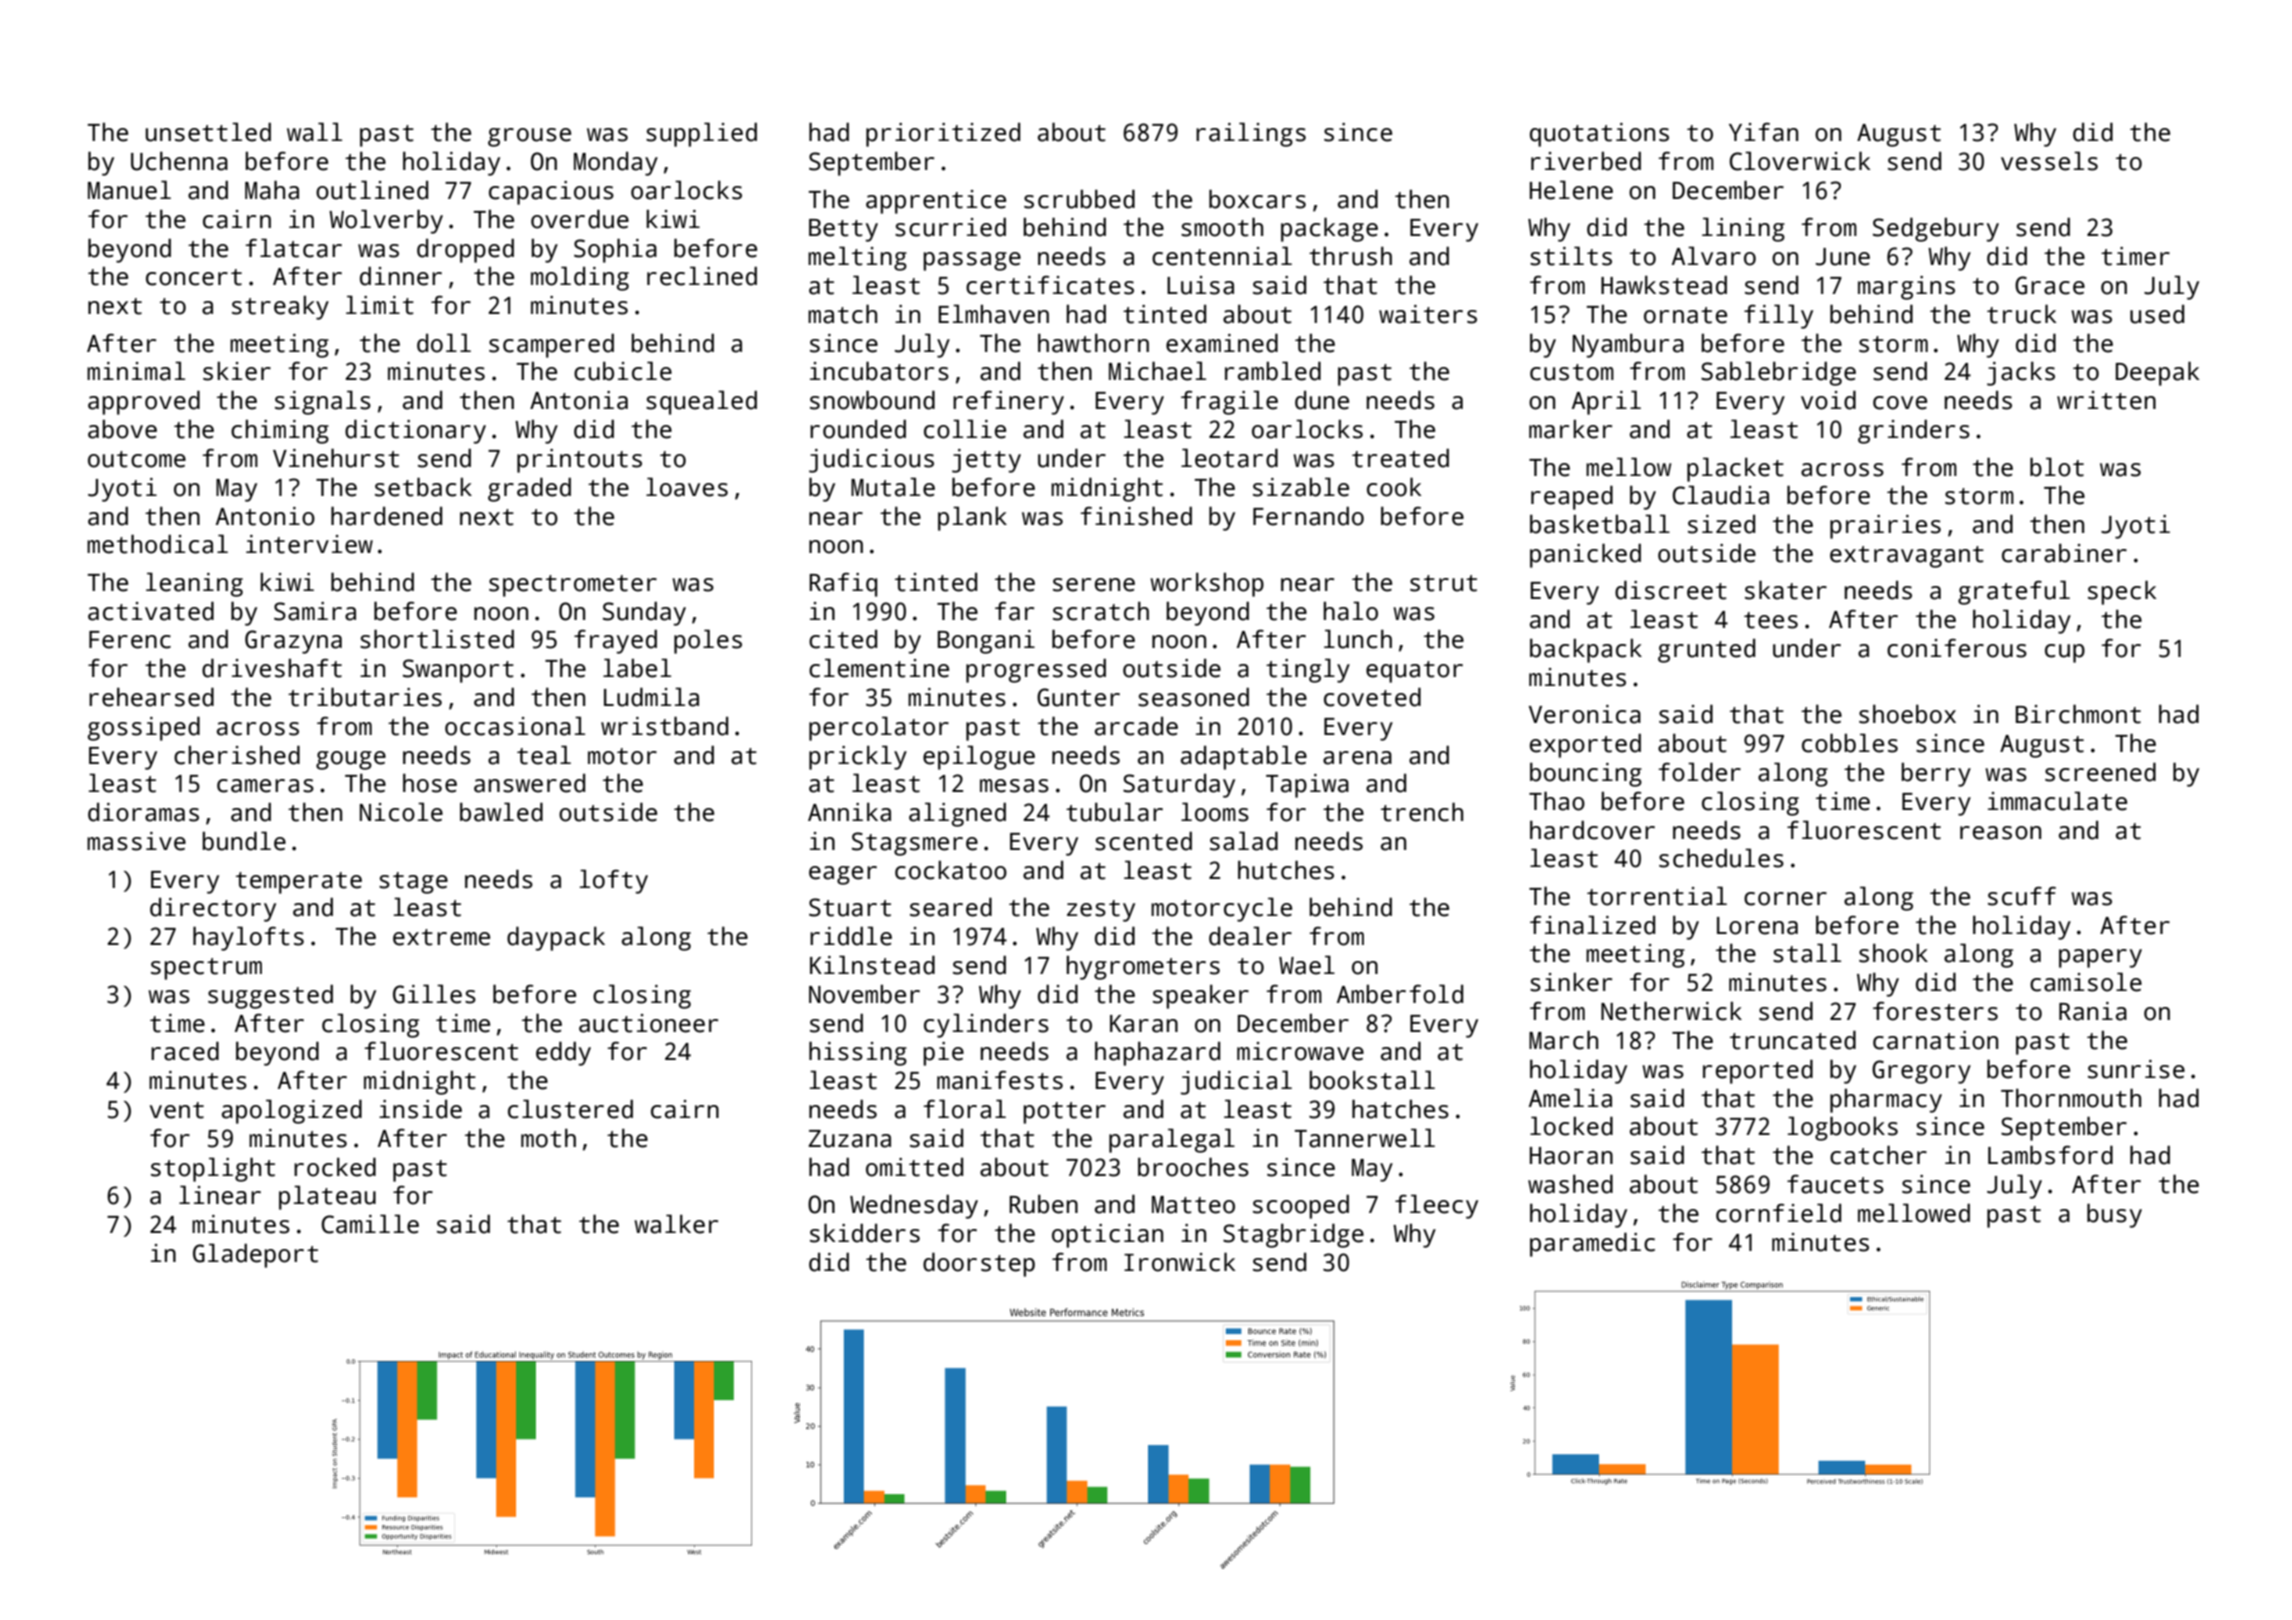 This screenshot has width=2292, height=1620. I want to click on sized, so click(1721, 524).
